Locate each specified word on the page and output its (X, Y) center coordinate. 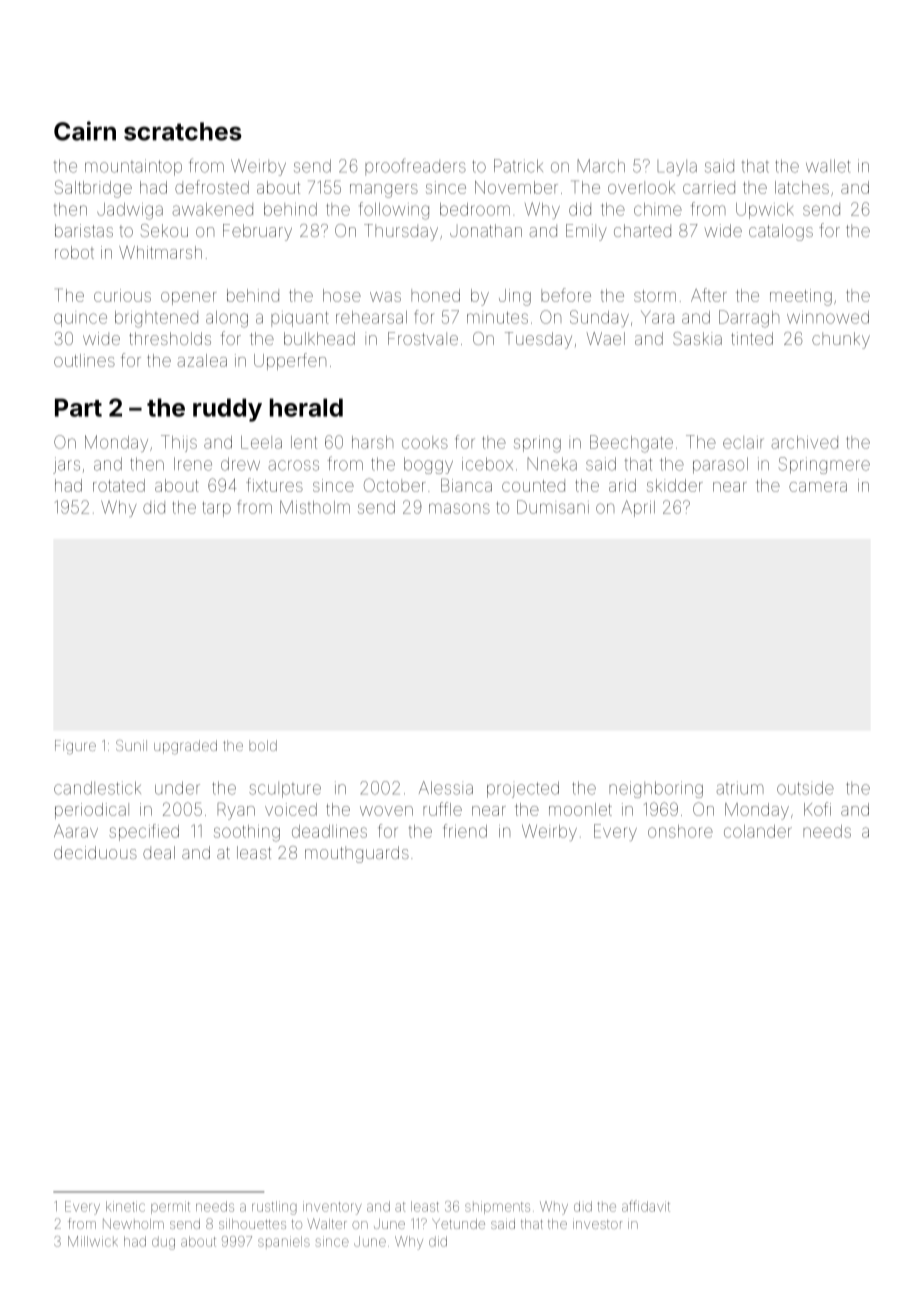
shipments (497, 1207)
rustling (274, 1208)
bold (263, 745)
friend (465, 831)
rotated (119, 485)
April (638, 508)
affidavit (646, 1206)
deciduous (95, 852)
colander (758, 831)
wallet (828, 166)
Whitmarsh (160, 252)
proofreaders (415, 167)
